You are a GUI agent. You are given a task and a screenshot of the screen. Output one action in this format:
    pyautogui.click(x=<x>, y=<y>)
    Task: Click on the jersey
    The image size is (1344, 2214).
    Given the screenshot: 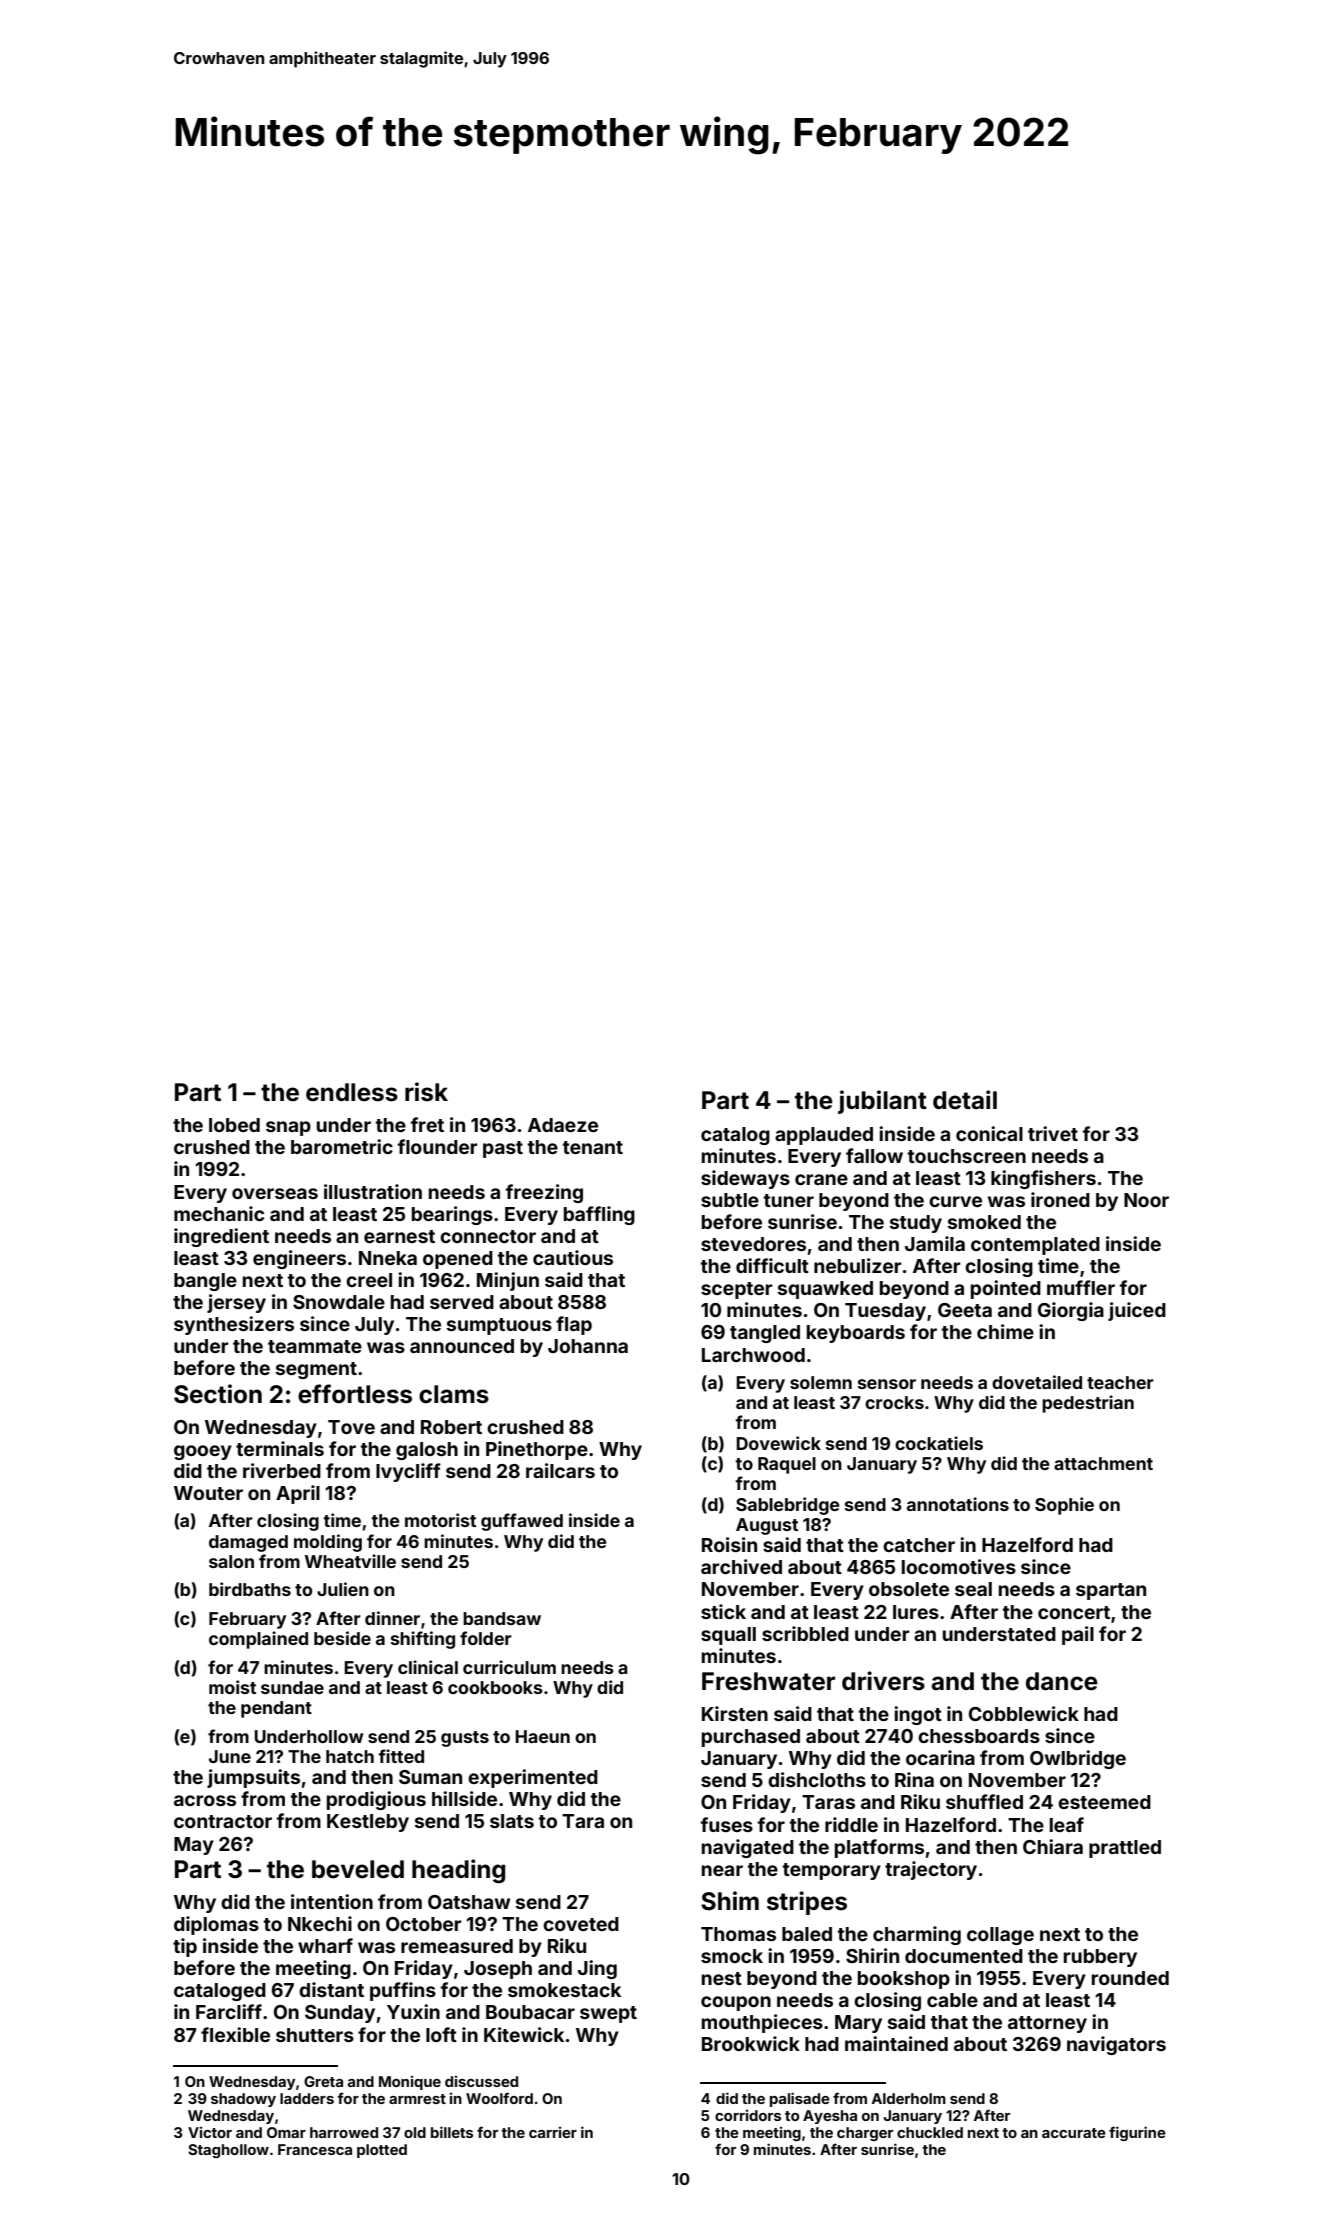 What is the action you would take?
    pyautogui.click(x=236, y=1303)
